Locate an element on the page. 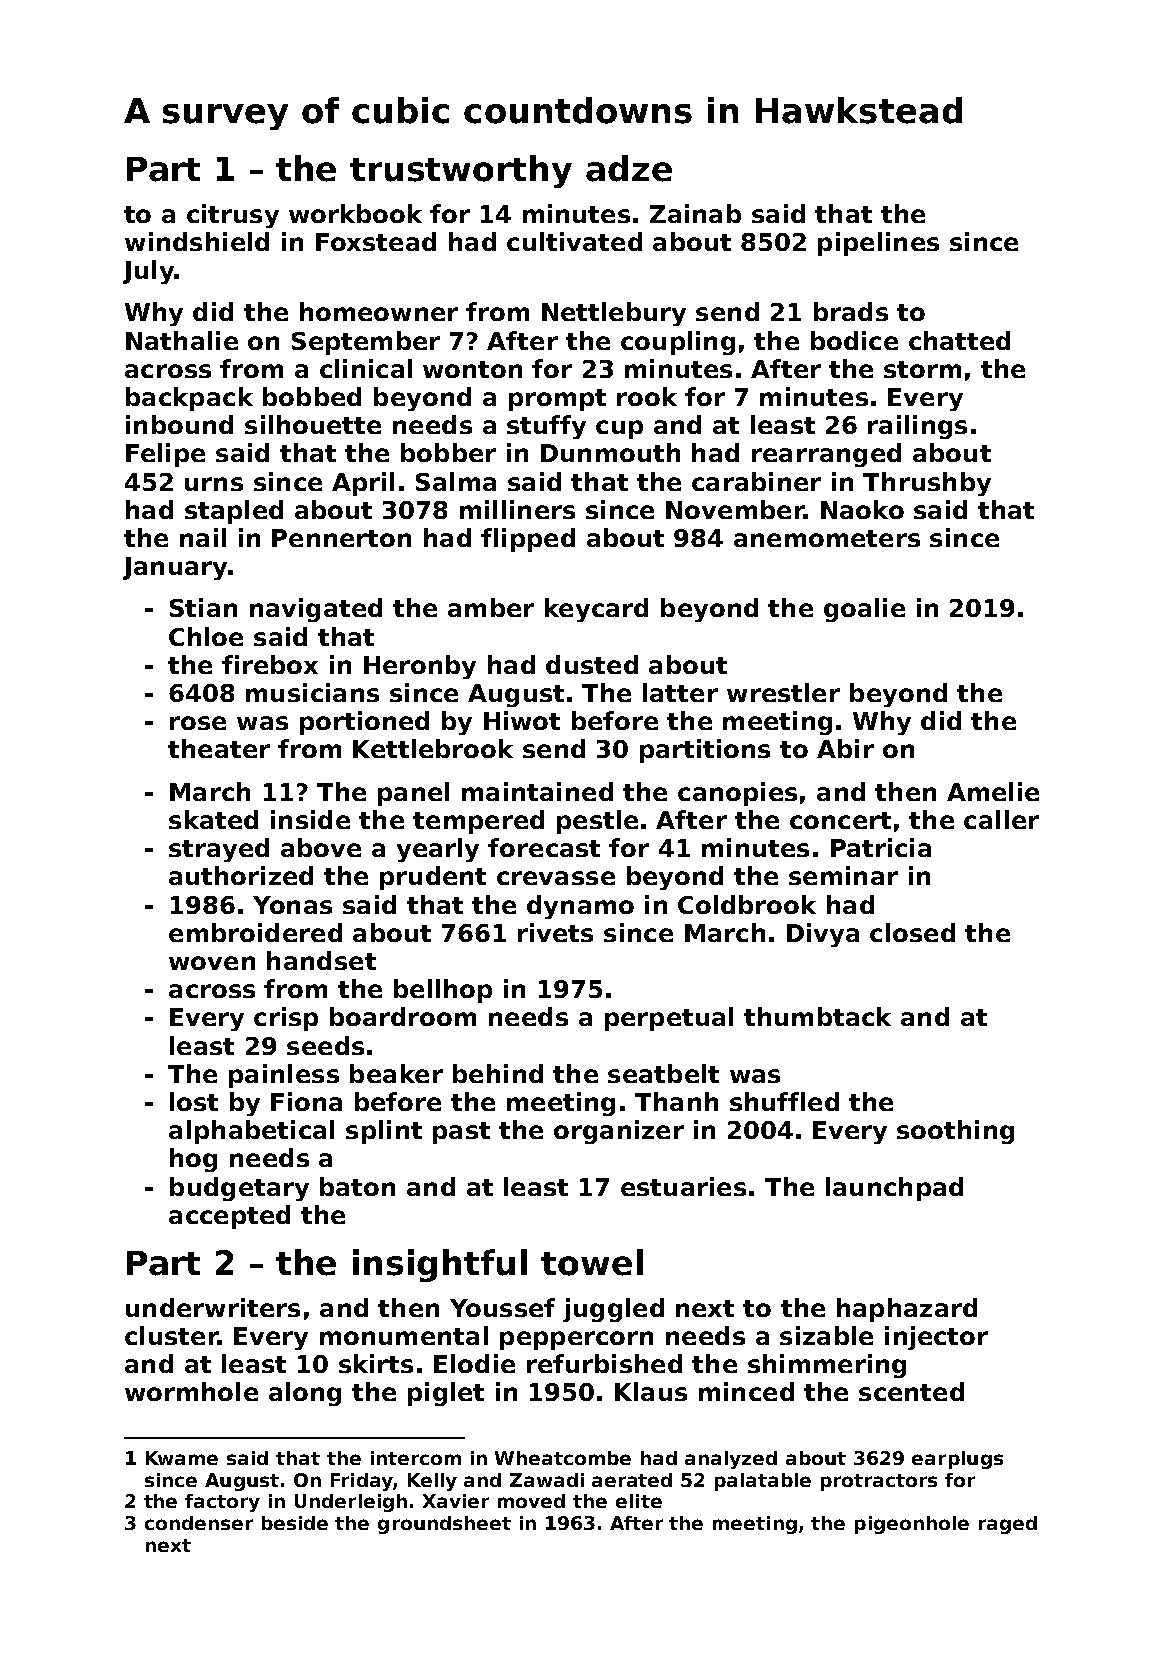 This image has height=1654, width=1165. closed is located at coordinates (912, 932).
